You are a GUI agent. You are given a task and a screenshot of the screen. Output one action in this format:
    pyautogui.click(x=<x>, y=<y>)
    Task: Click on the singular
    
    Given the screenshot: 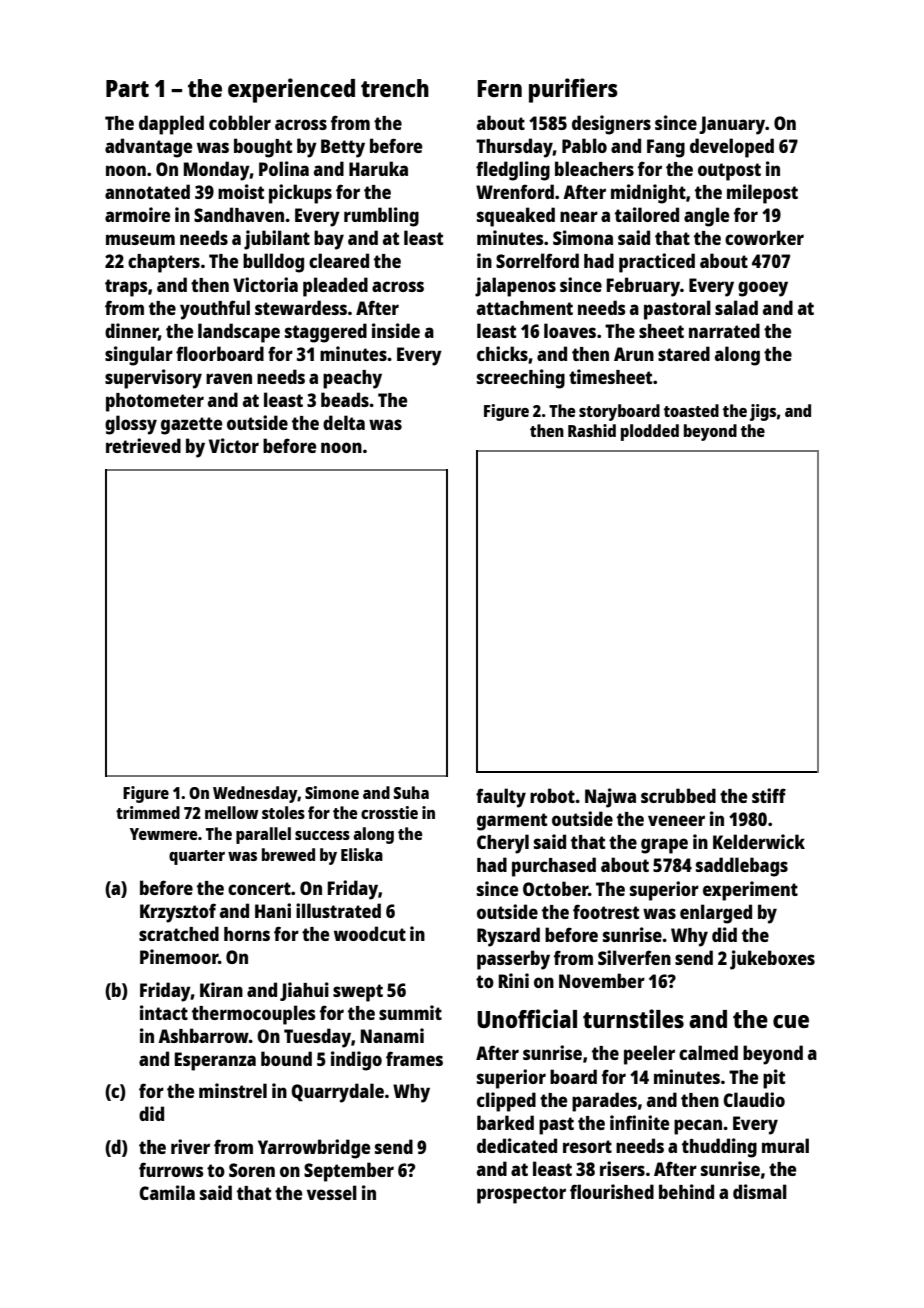 What is the action you would take?
    pyautogui.click(x=139, y=356)
